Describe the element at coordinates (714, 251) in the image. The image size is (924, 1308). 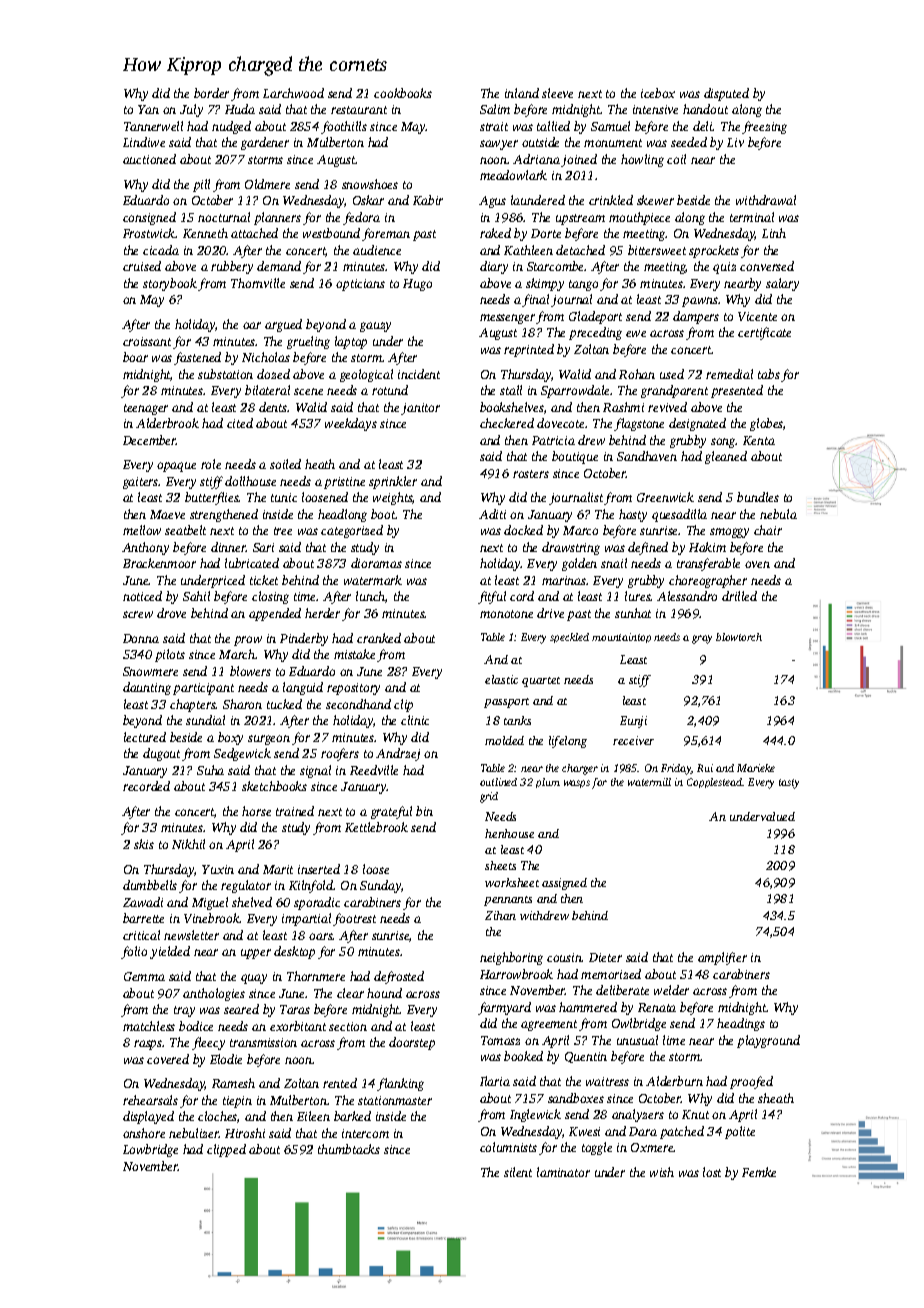
I see `sprockets` at that location.
